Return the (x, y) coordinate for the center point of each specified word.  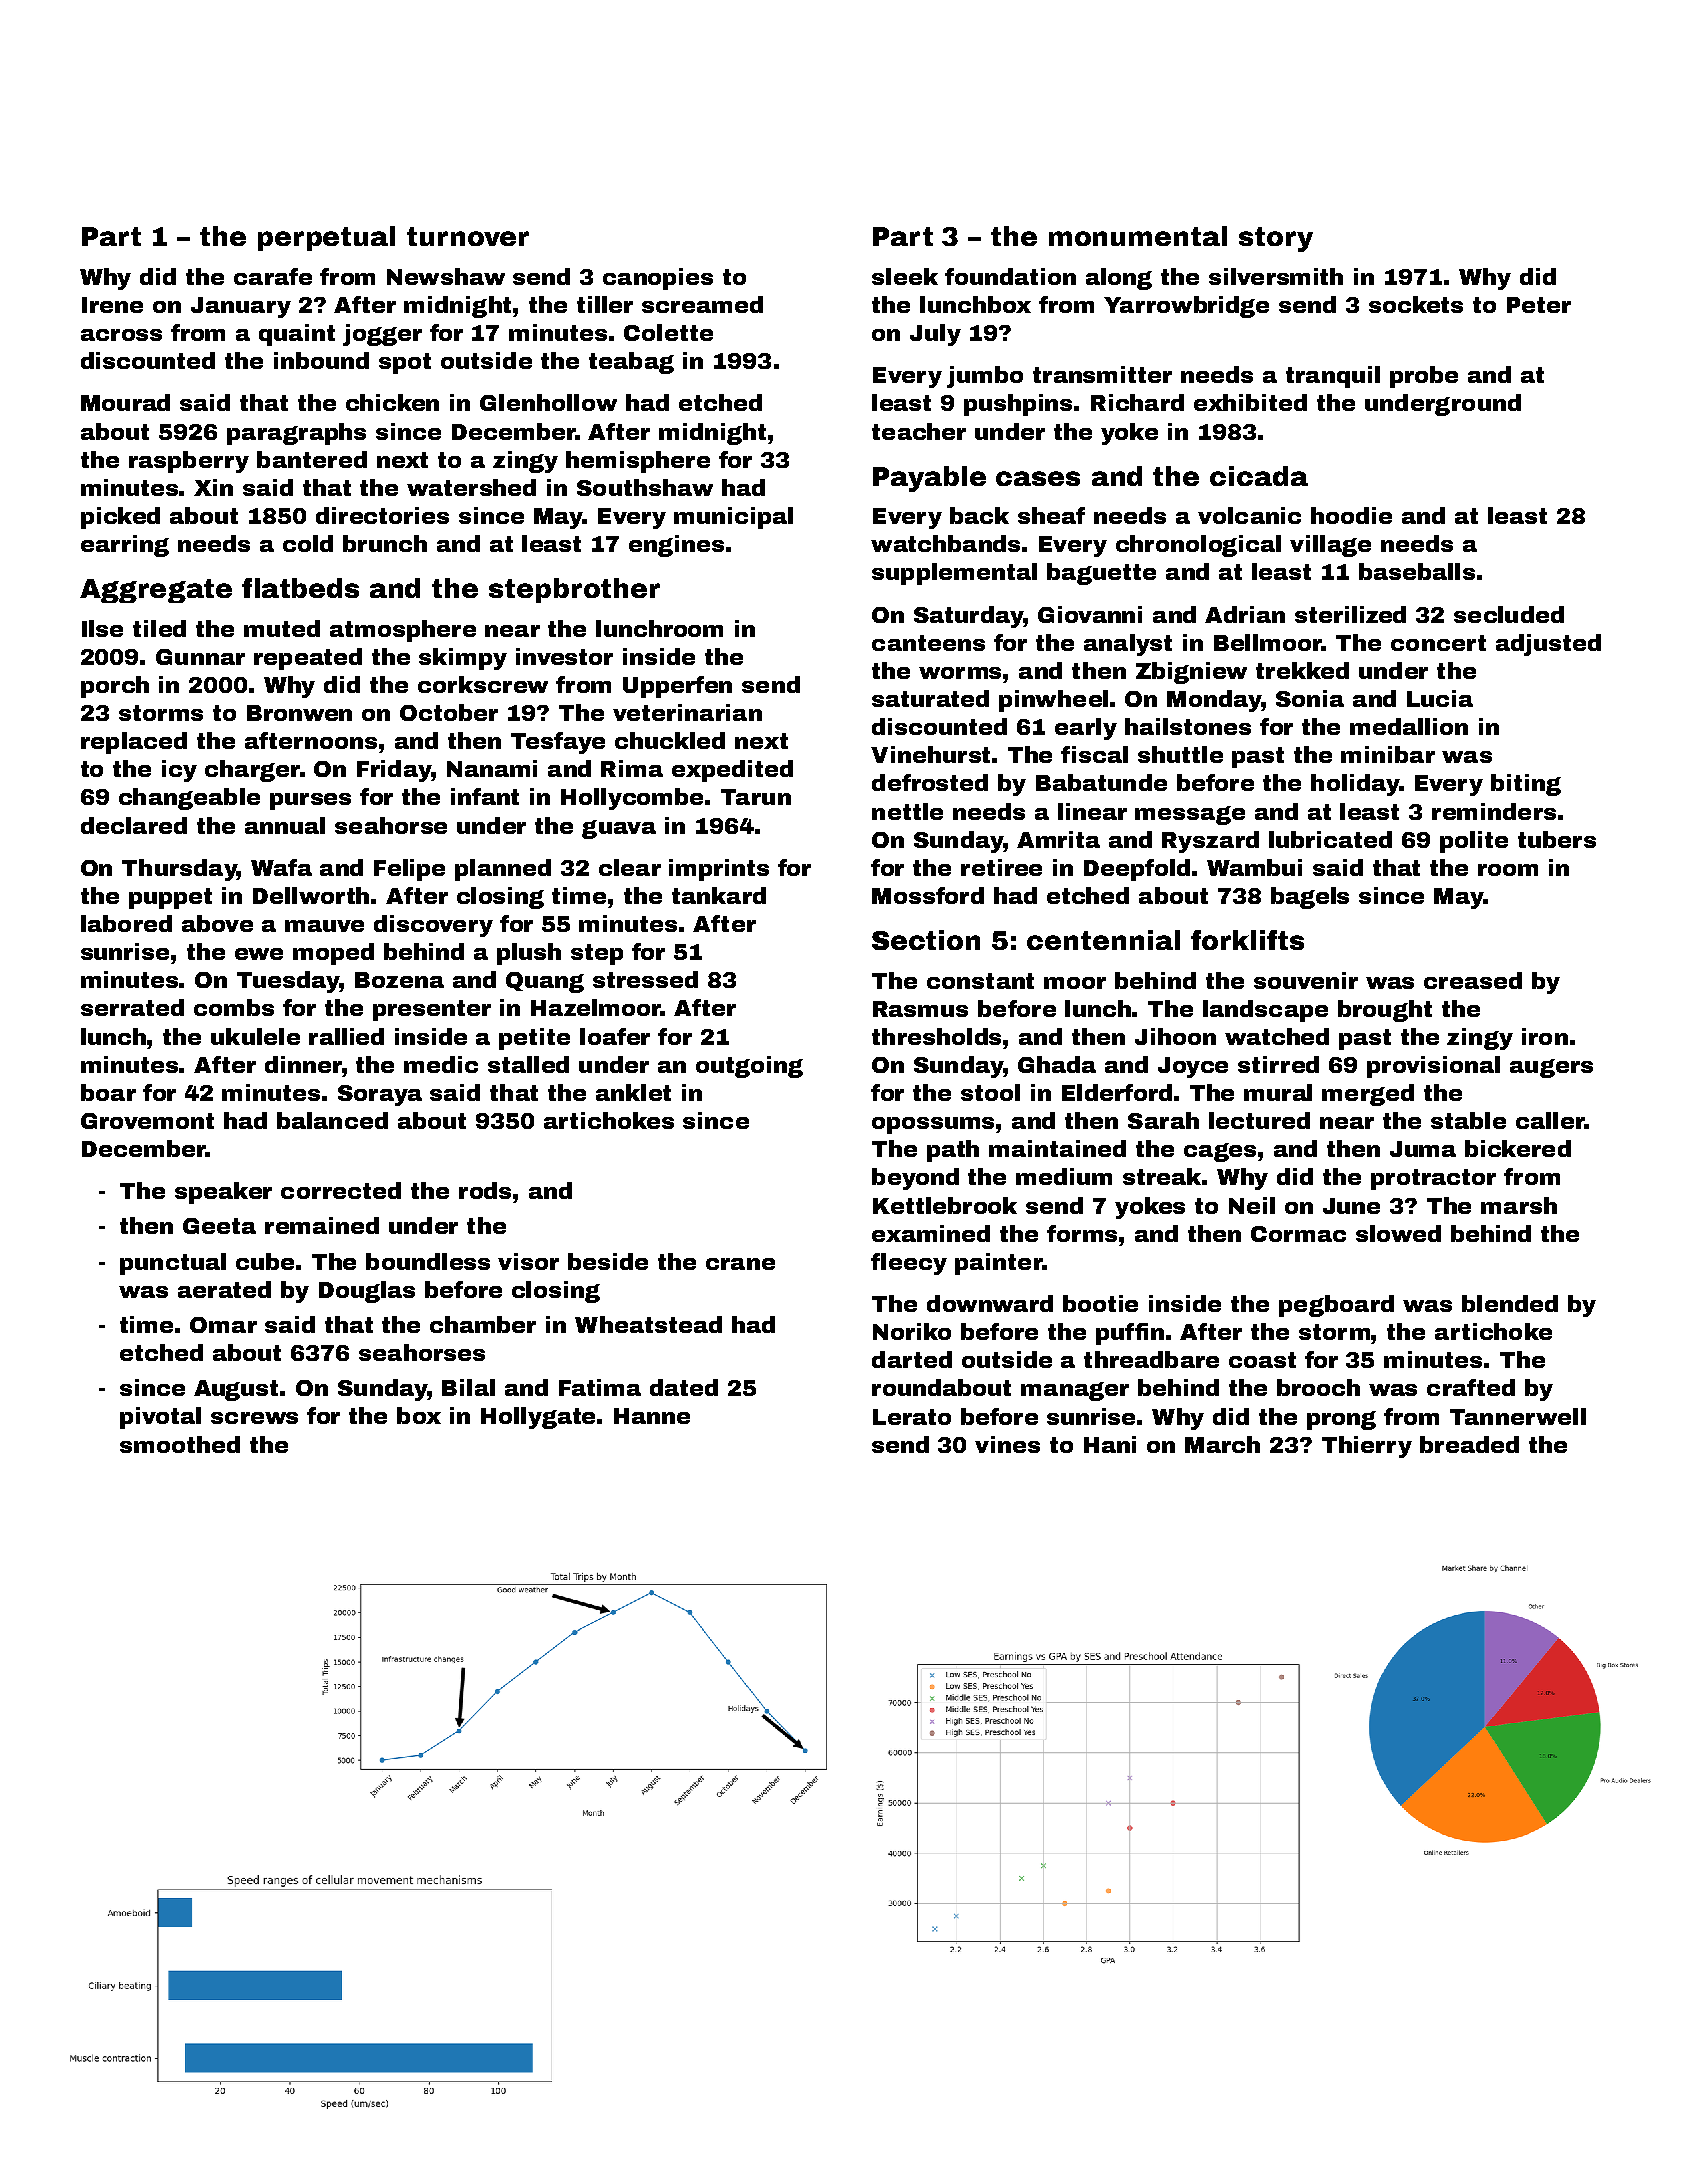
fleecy (909, 1264)
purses (310, 801)
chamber (483, 1324)
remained (322, 1225)
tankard (719, 895)
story (1276, 239)
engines (676, 546)
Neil (1252, 1205)
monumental (1138, 236)
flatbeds (300, 588)
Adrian (1245, 614)
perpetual (326, 238)
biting (1526, 785)
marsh (1519, 1205)
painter (998, 1264)
